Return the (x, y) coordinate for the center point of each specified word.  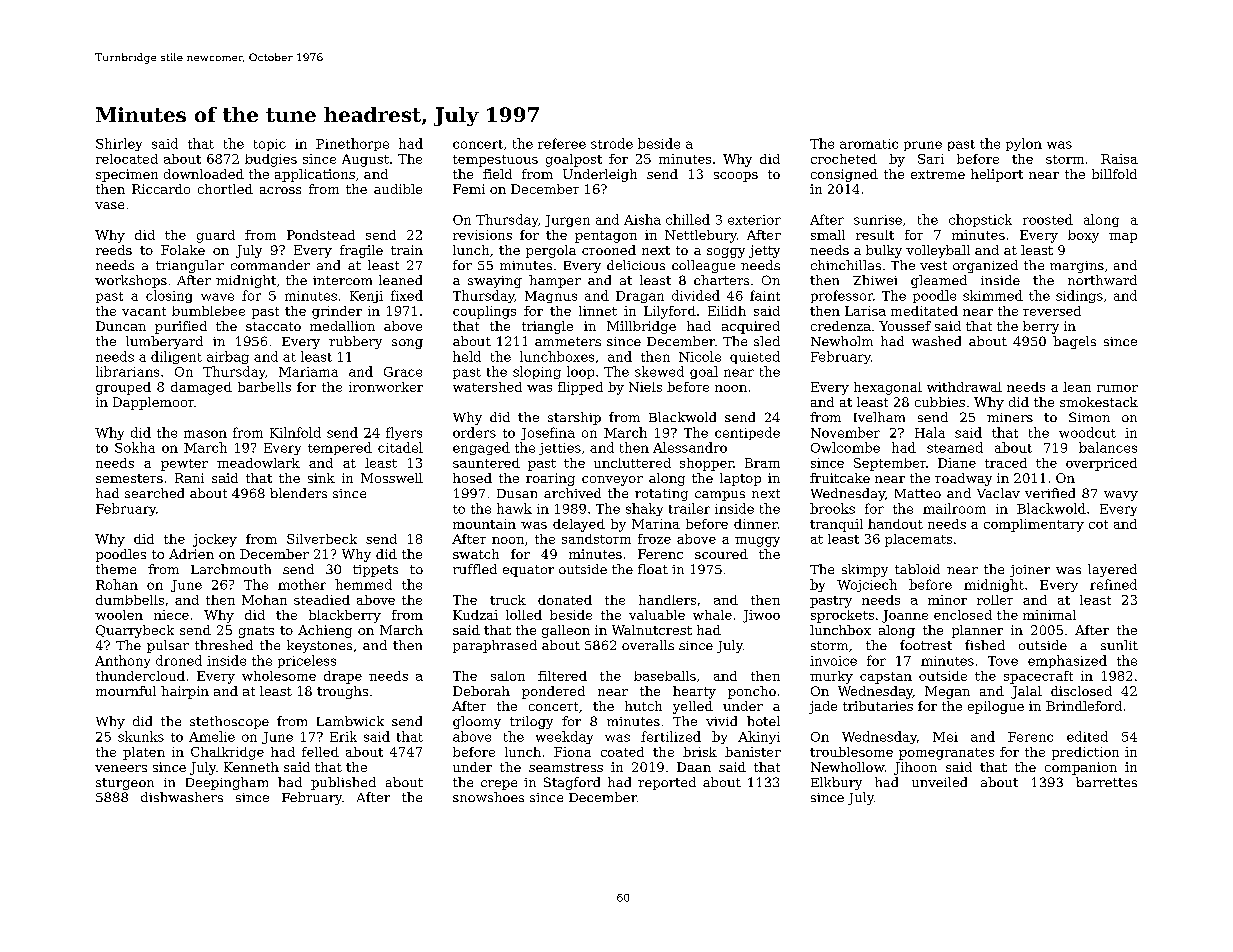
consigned (844, 175)
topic (270, 145)
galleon (566, 631)
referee (562, 143)
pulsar (168, 646)
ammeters (568, 341)
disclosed (1081, 691)
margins (1077, 267)
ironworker (386, 387)
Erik (343, 736)
